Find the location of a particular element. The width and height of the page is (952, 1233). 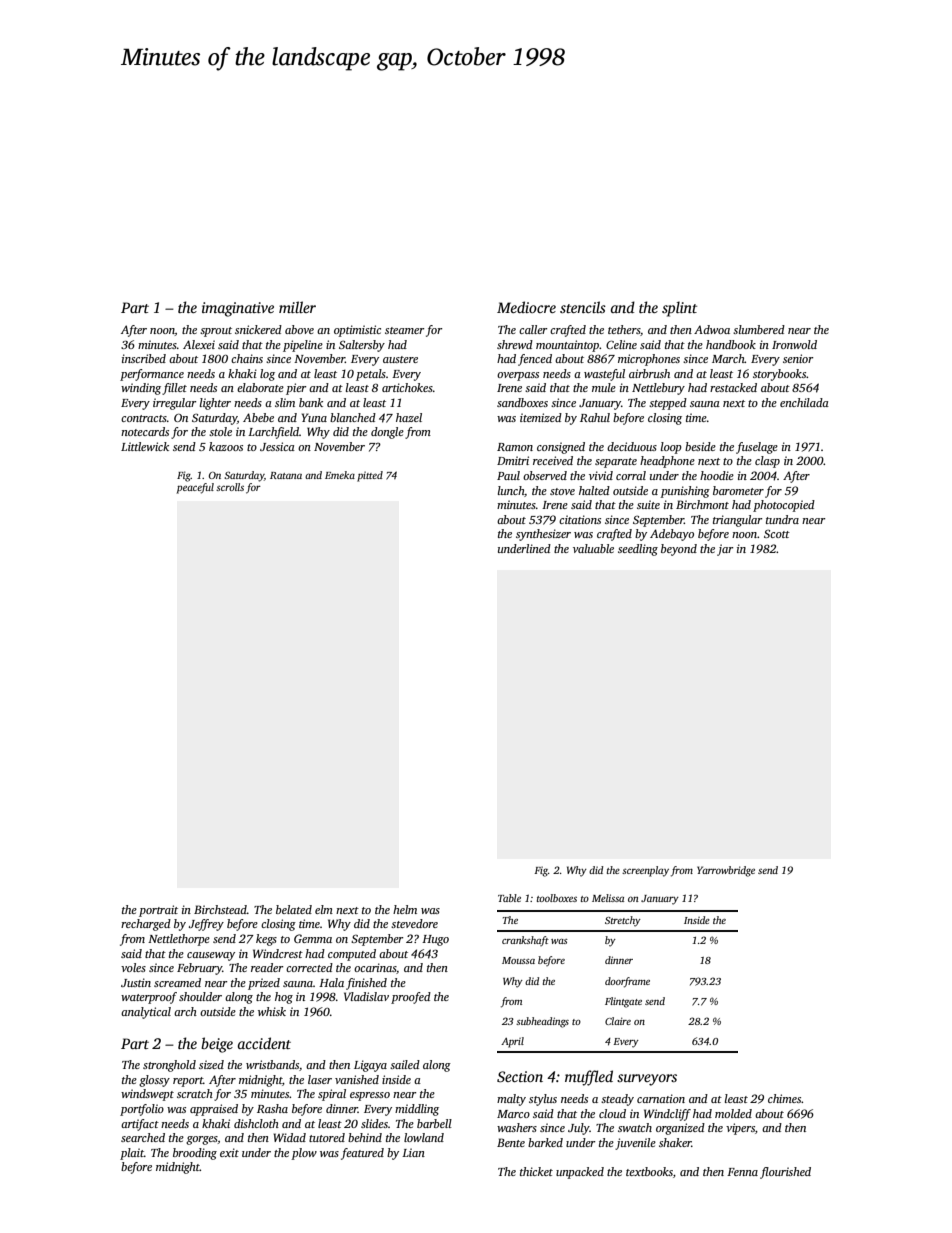

imaginative is located at coordinates (238, 309).
